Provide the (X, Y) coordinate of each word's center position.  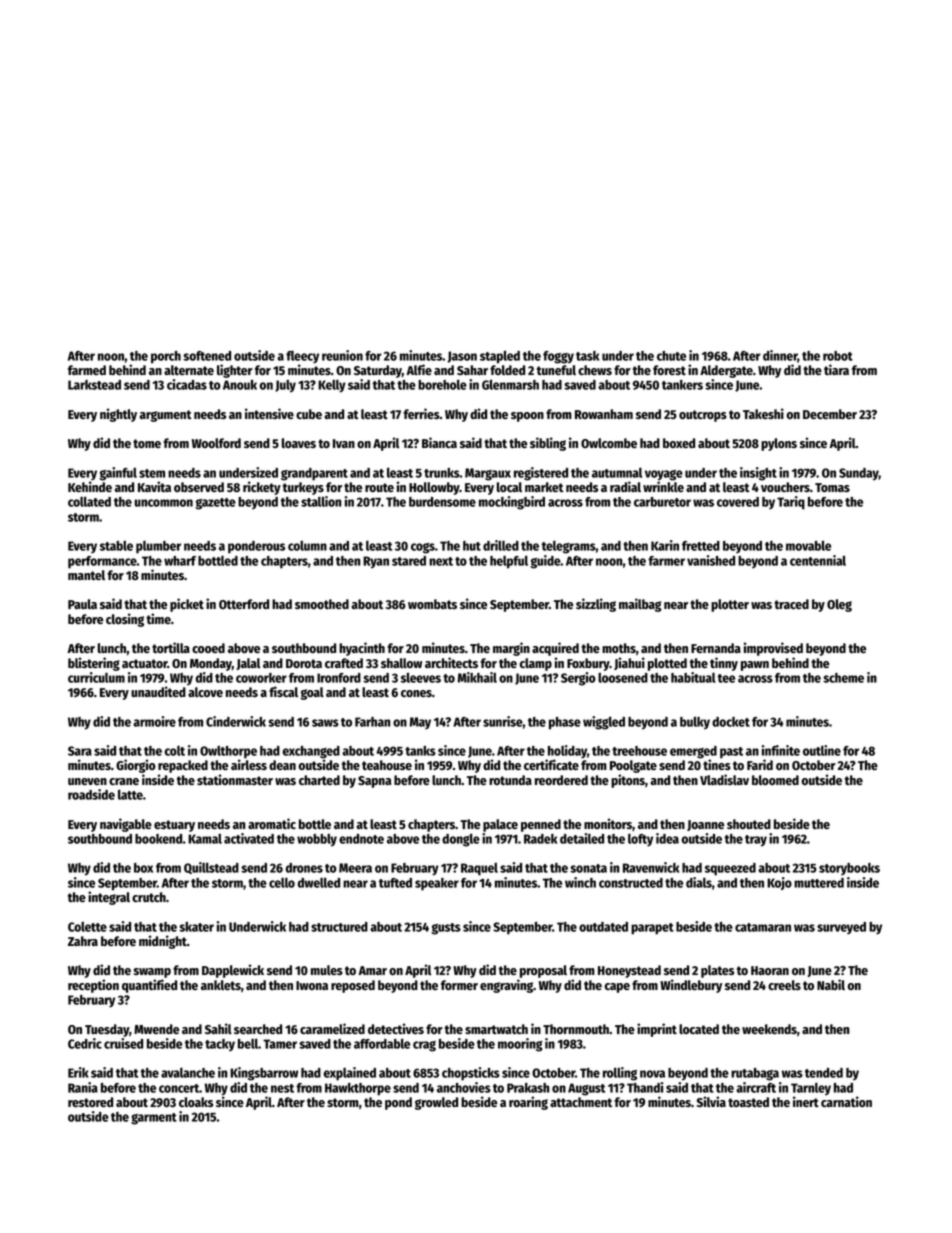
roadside (91, 794)
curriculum (96, 677)
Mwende (156, 1029)
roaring (528, 1103)
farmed (87, 370)
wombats (432, 604)
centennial (818, 560)
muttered (819, 883)
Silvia (711, 1101)
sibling (548, 444)
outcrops (703, 416)
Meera (355, 868)
